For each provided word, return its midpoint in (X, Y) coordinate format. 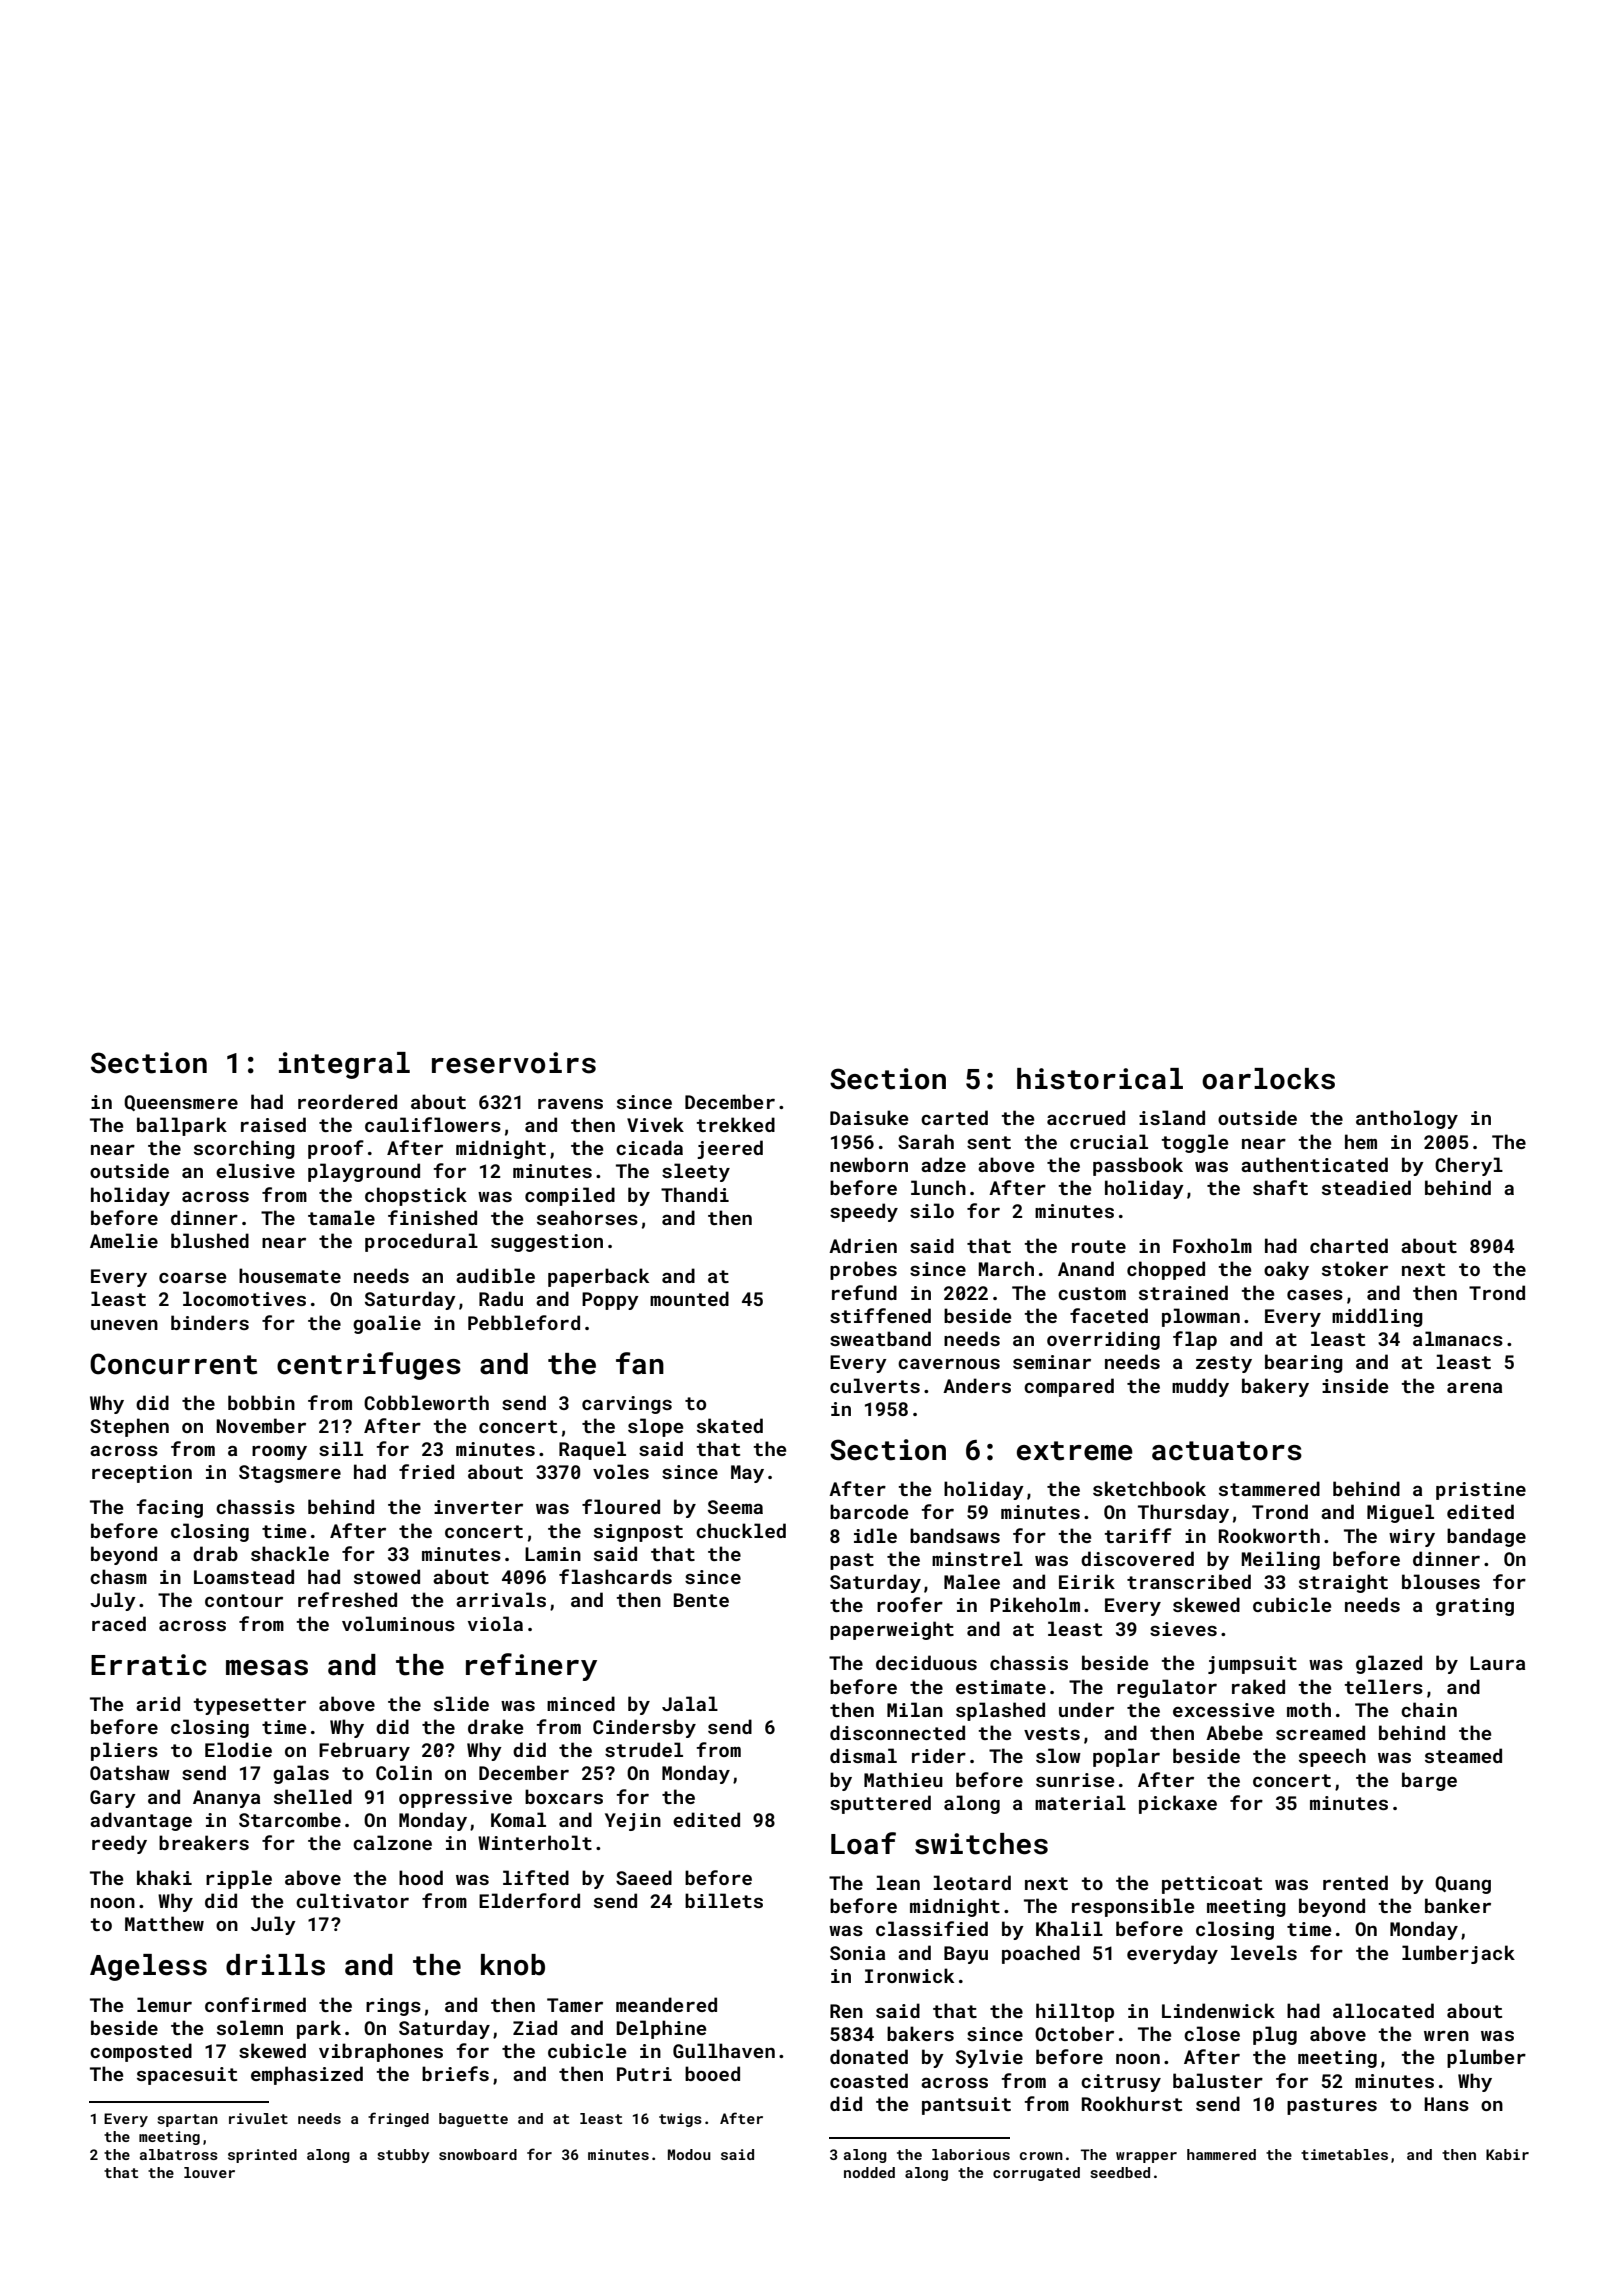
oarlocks (1268, 1079)
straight (1343, 1583)
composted (141, 2052)
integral (344, 1065)
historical (1100, 1079)
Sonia (857, 1953)
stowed (387, 1576)
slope (655, 1427)
